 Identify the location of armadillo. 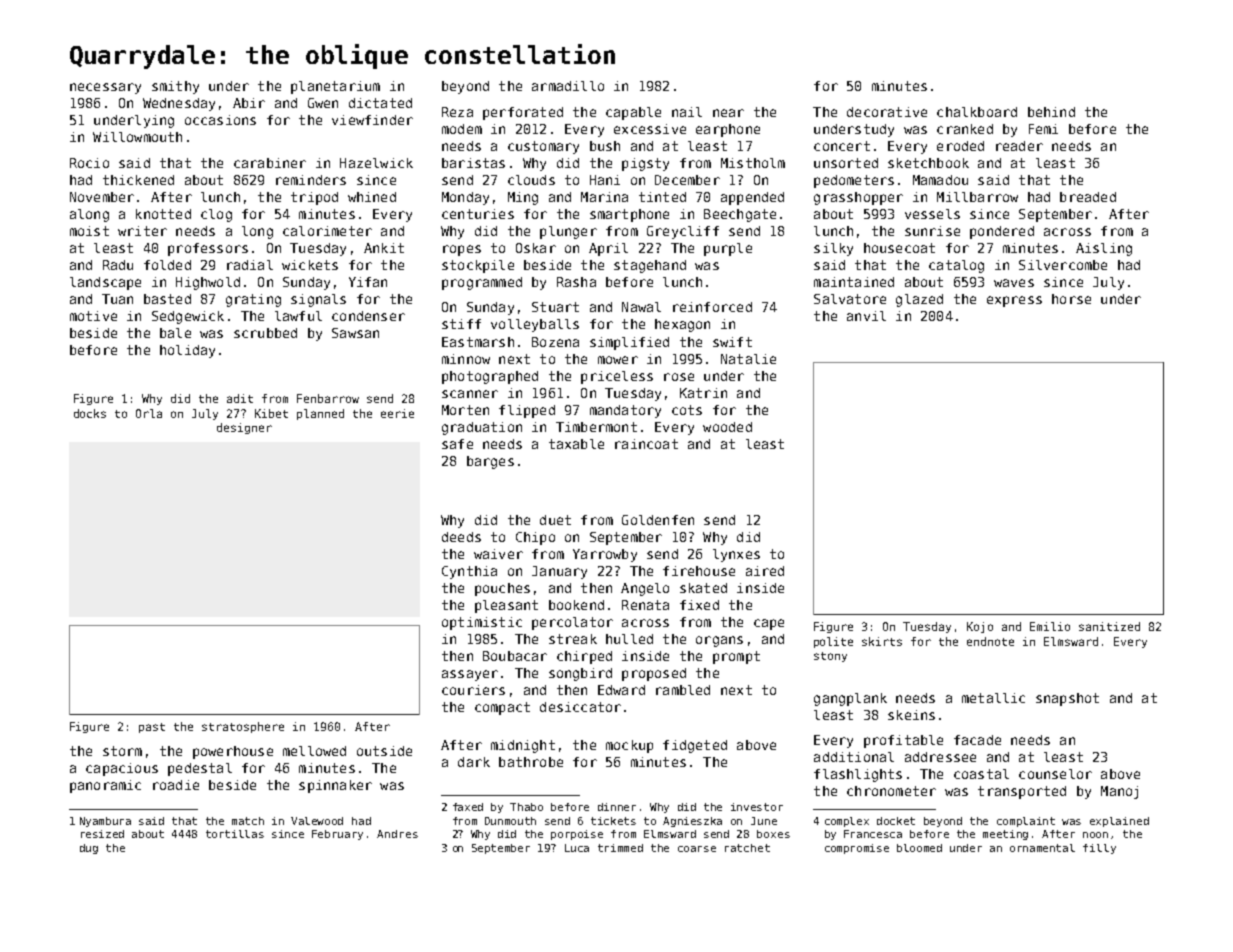
(568, 86).
